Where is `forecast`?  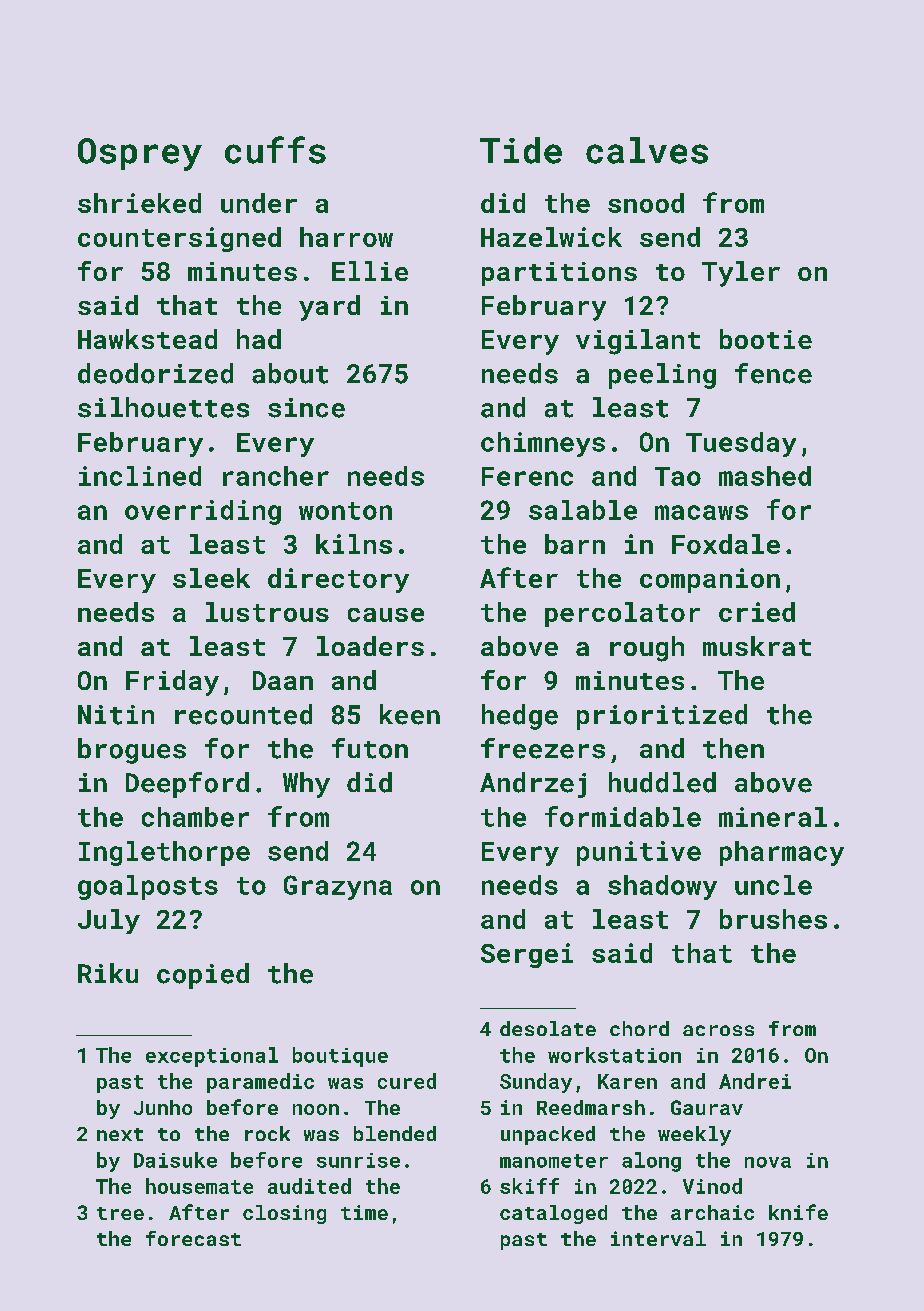 forecast is located at coordinates (193, 1238).
